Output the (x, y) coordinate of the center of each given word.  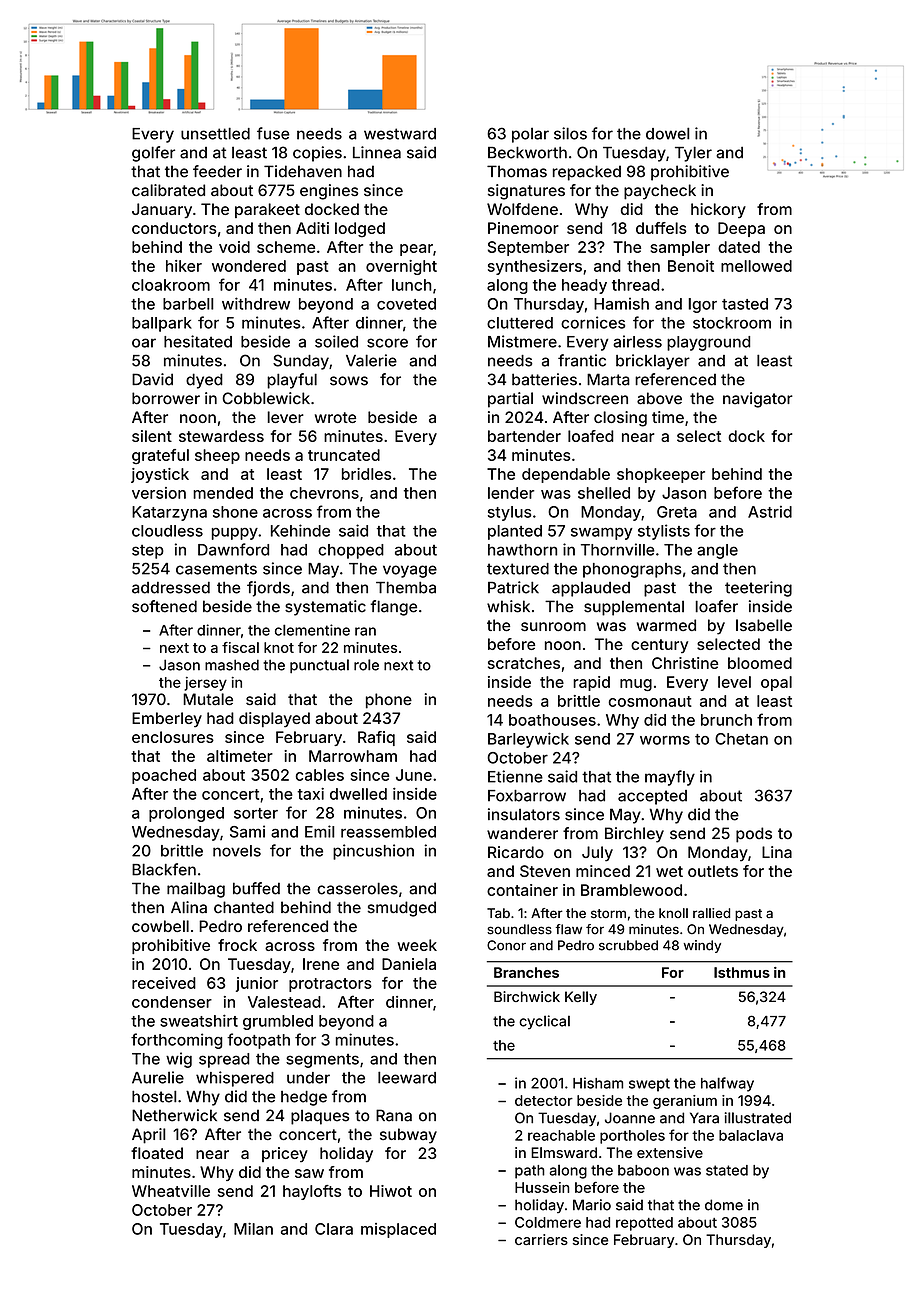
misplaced (398, 1230)
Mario (592, 1205)
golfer (153, 154)
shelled (604, 493)
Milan (253, 1229)
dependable (566, 475)
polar (530, 135)
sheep (217, 456)
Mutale (208, 699)
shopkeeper (661, 475)
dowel (668, 133)
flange (393, 608)
